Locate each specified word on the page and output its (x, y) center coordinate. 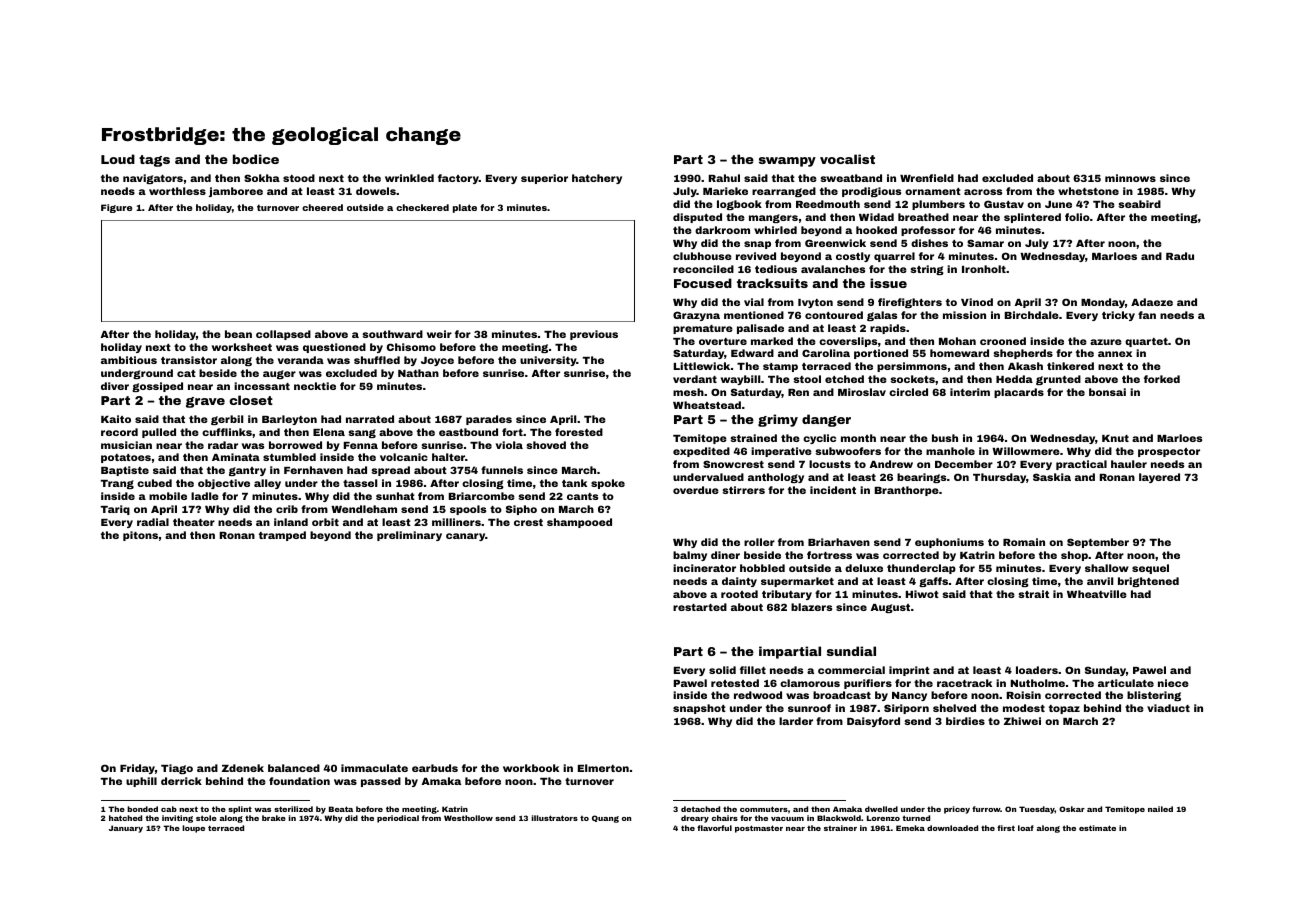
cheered (322, 207)
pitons (140, 536)
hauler (1129, 464)
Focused (703, 283)
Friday (137, 769)
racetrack (964, 683)
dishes (929, 243)
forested (579, 432)
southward (392, 334)
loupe (193, 829)
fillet (753, 670)
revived (756, 256)
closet (251, 400)
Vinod (977, 302)
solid (722, 670)
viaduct (1168, 708)
